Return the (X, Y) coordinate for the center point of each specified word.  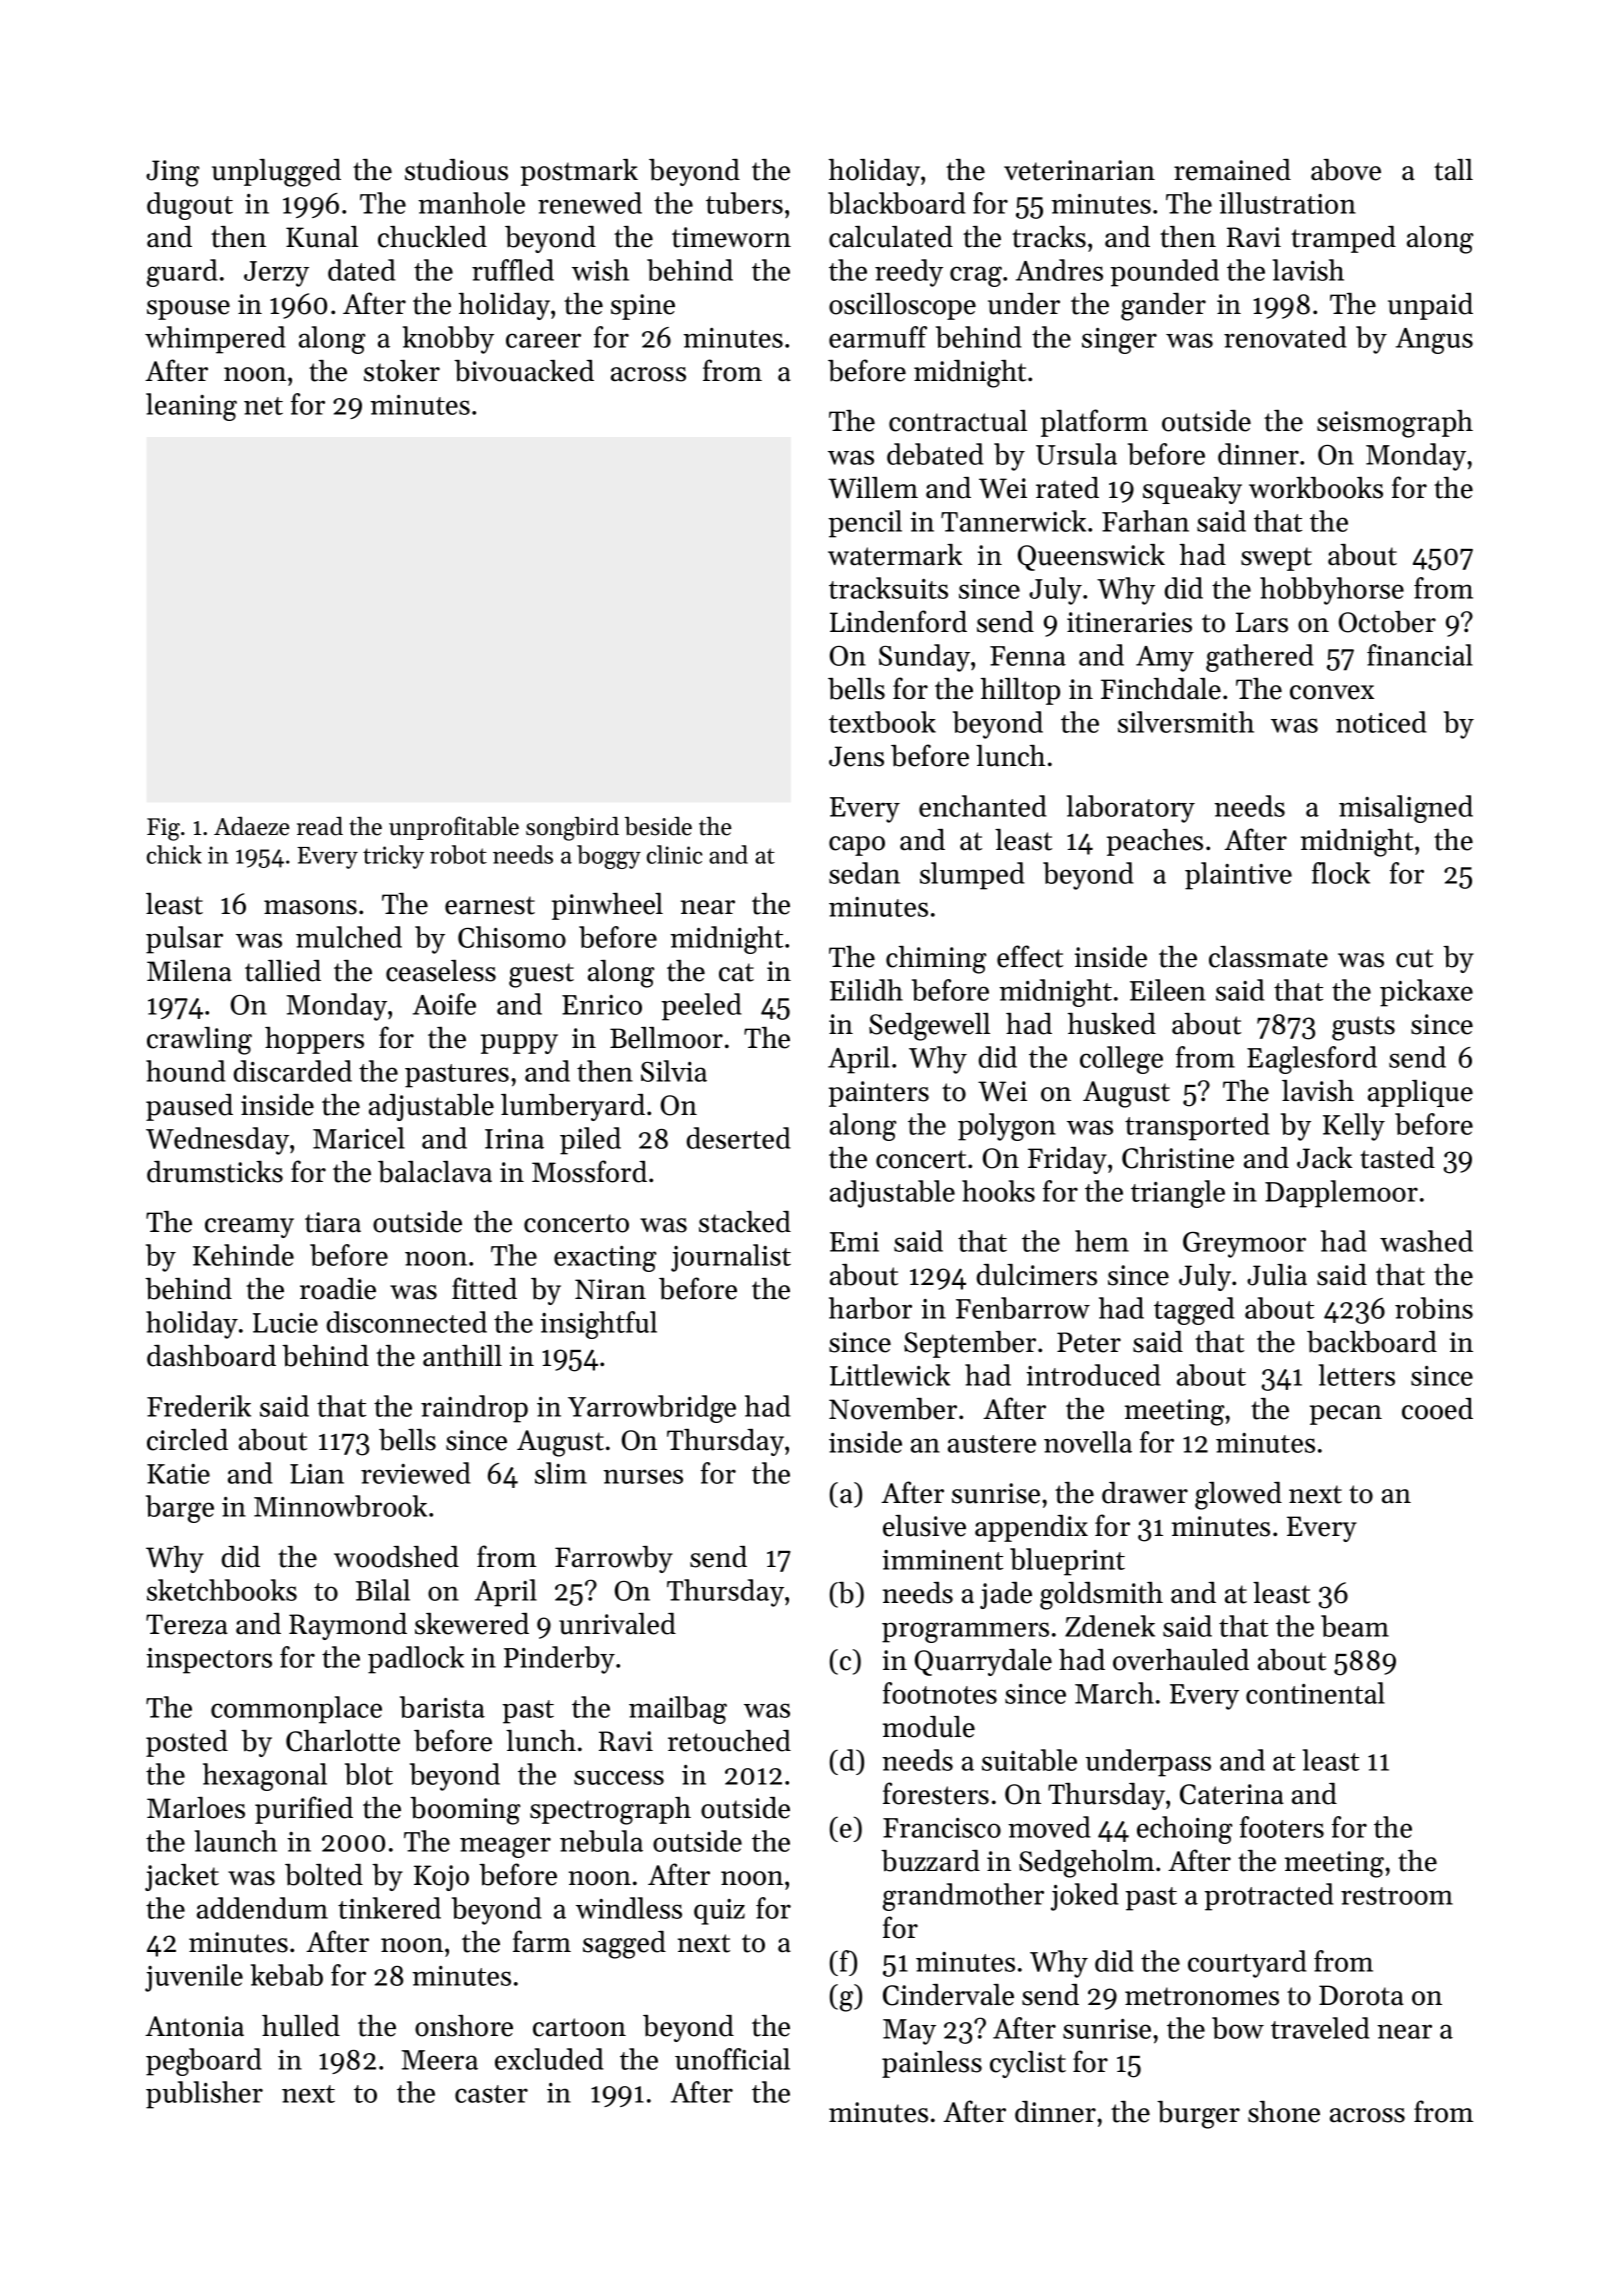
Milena (189, 971)
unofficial (732, 2059)
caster (491, 2094)
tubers (744, 203)
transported (1197, 1127)
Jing (172, 173)
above (1346, 170)
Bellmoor (666, 1038)
